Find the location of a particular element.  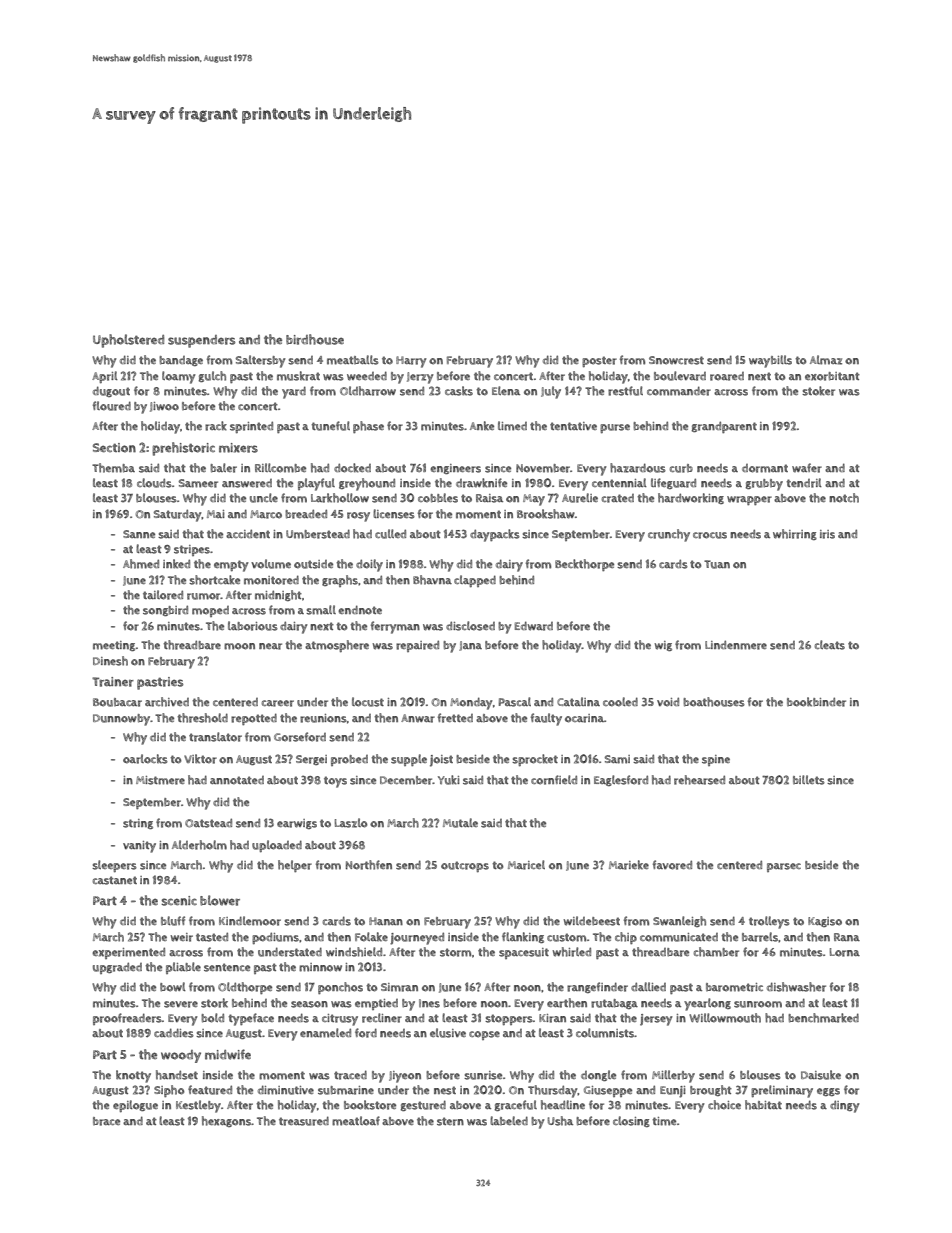

windshield is located at coordinates (354, 952).
